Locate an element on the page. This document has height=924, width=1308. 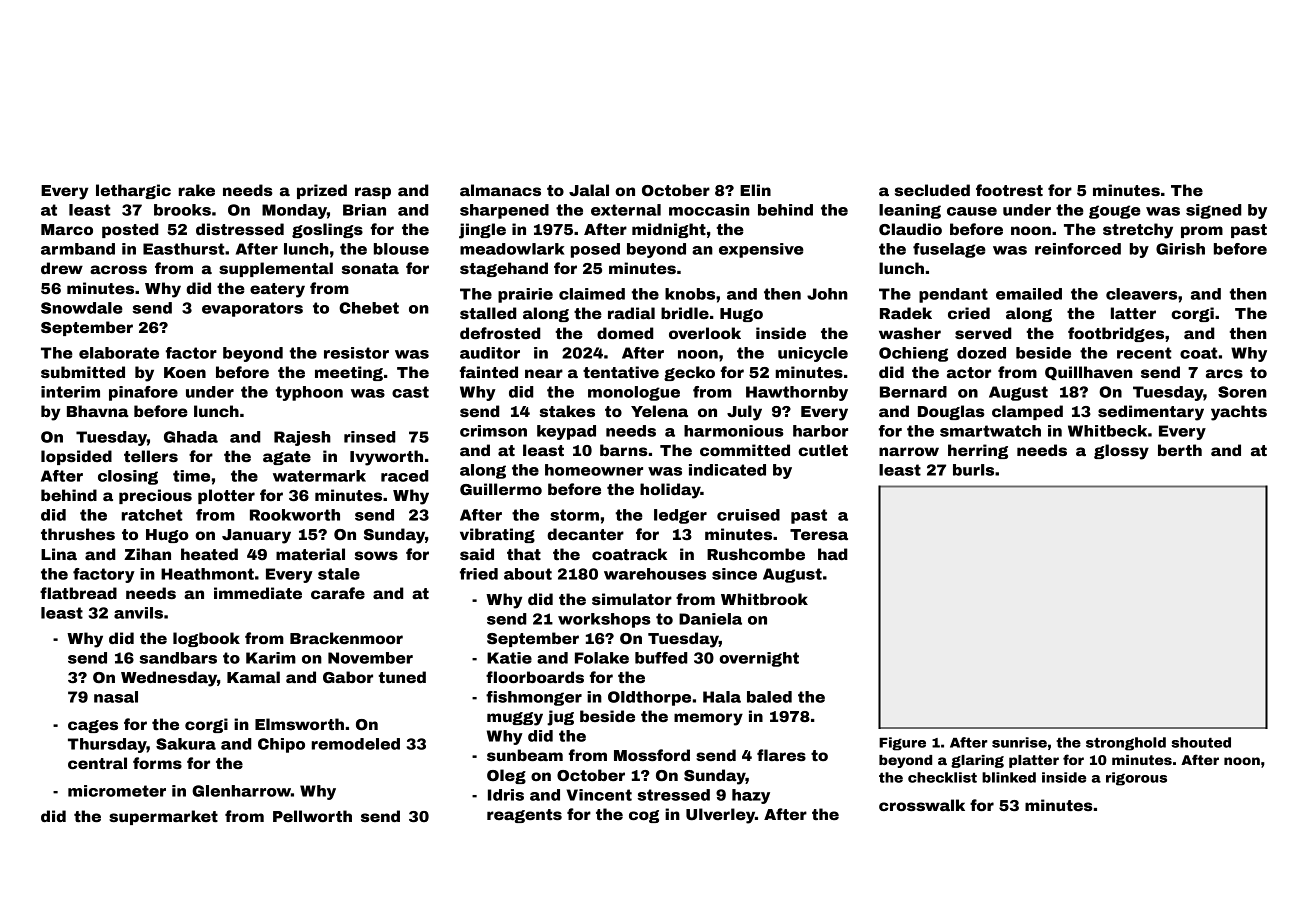
Guillermo is located at coordinates (501, 489).
